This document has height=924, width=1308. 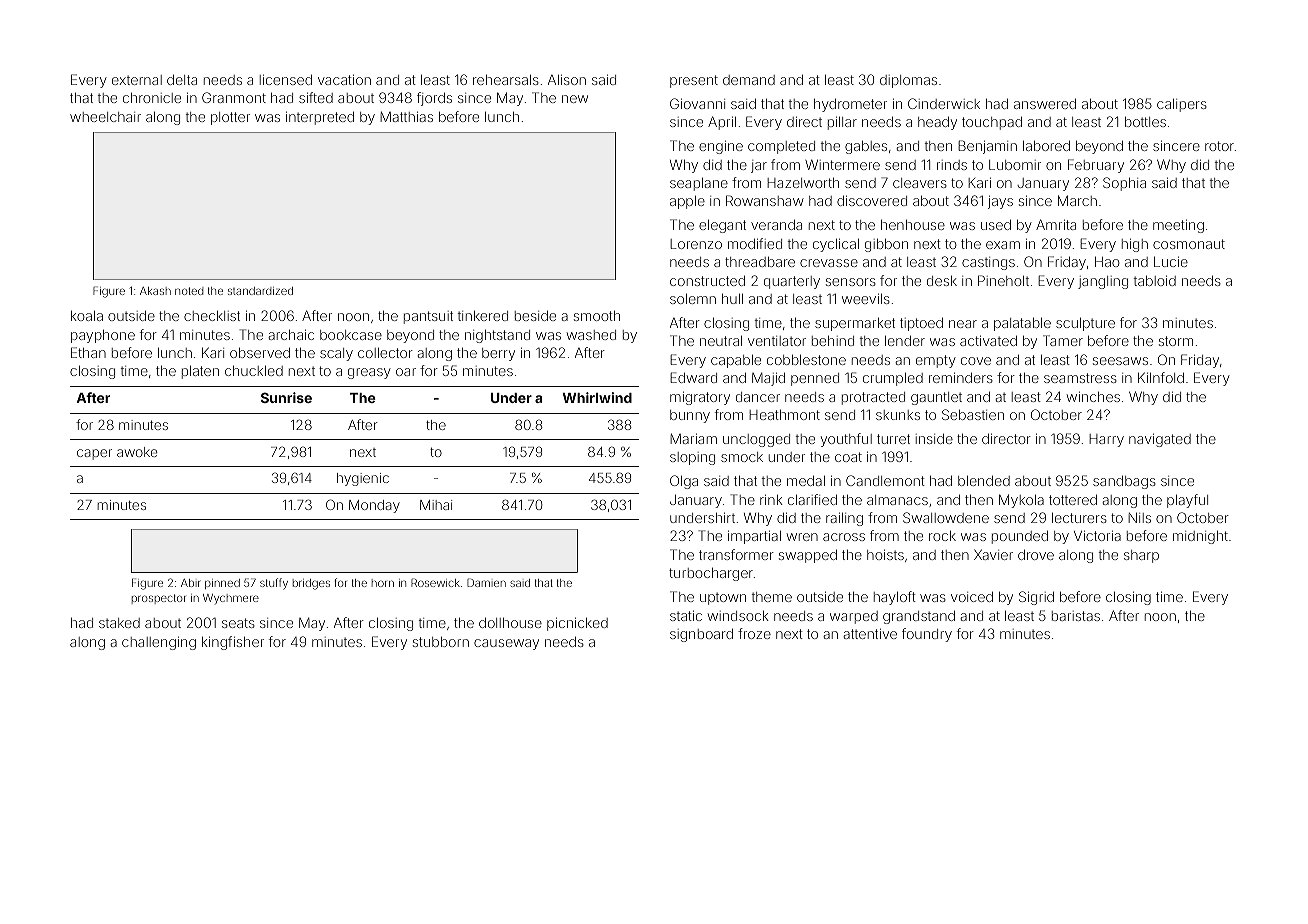 What do you see at coordinates (344, 79) in the document?
I see `vacation` at bounding box center [344, 79].
